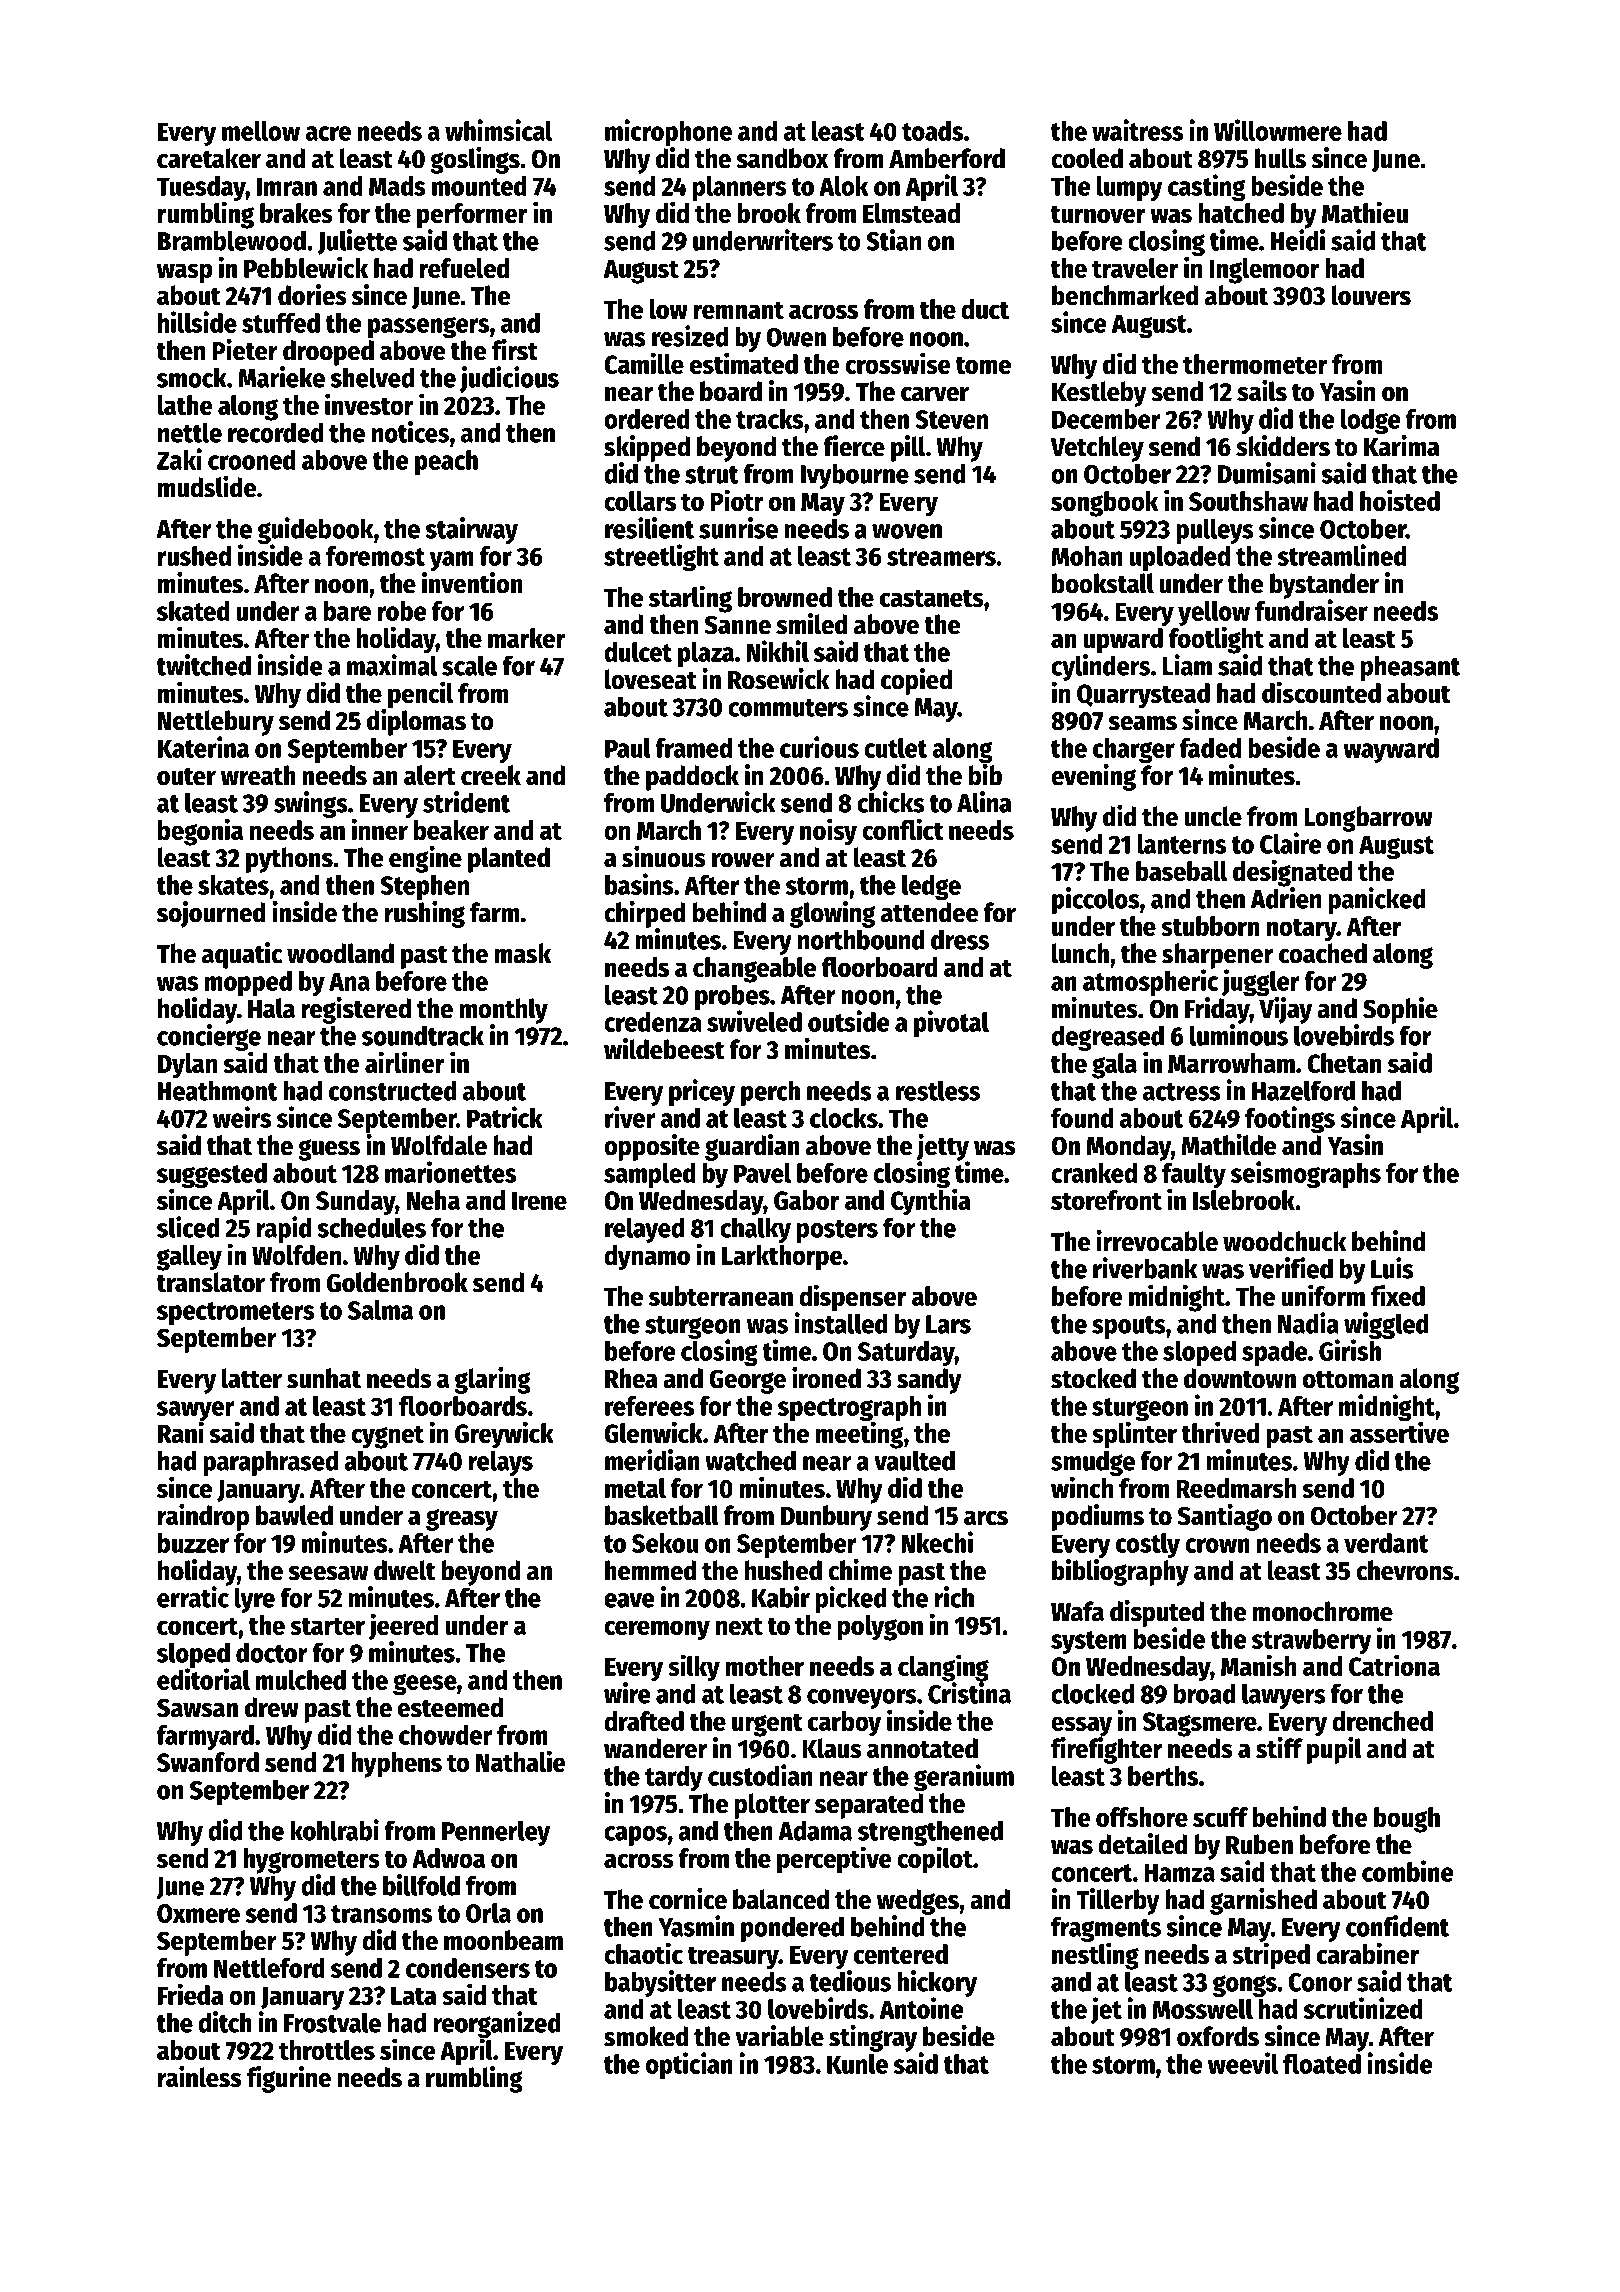 This screenshot has height=2292, width=1620. What do you see at coordinates (931, 888) in the screenshot?
I see `ledge` at bounding box center [931, 888].
